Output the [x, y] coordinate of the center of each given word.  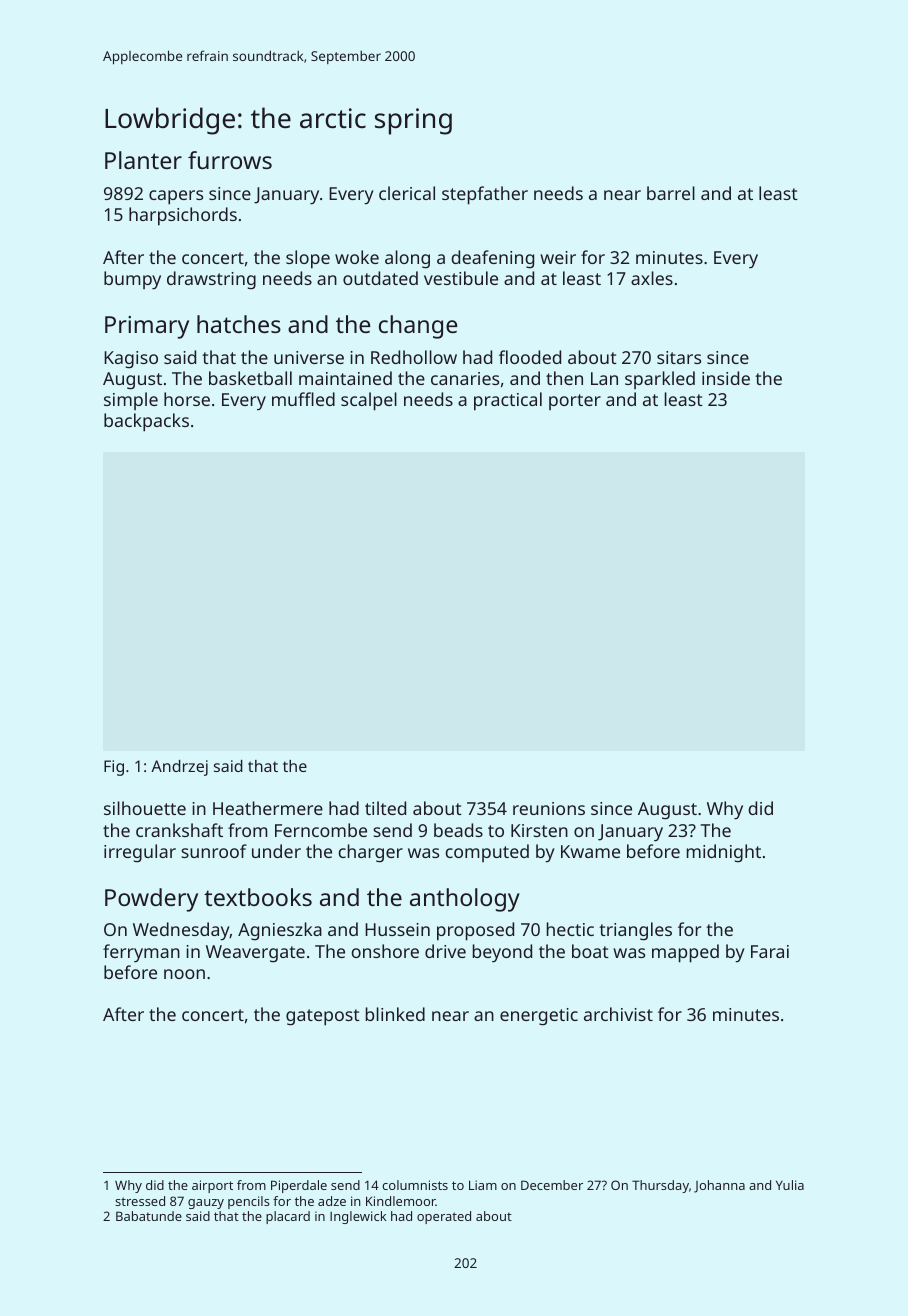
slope [308, 259]
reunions [549, 808]
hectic [570, 929]
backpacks [146, 422]
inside [726, 378]
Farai [770, 951]
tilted [385, 808]
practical [508, 401]
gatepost [323, 1017]
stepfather [485, 195]
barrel [671, 193]
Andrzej [179, 768]
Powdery [151, 900]
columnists [415, 1185]
